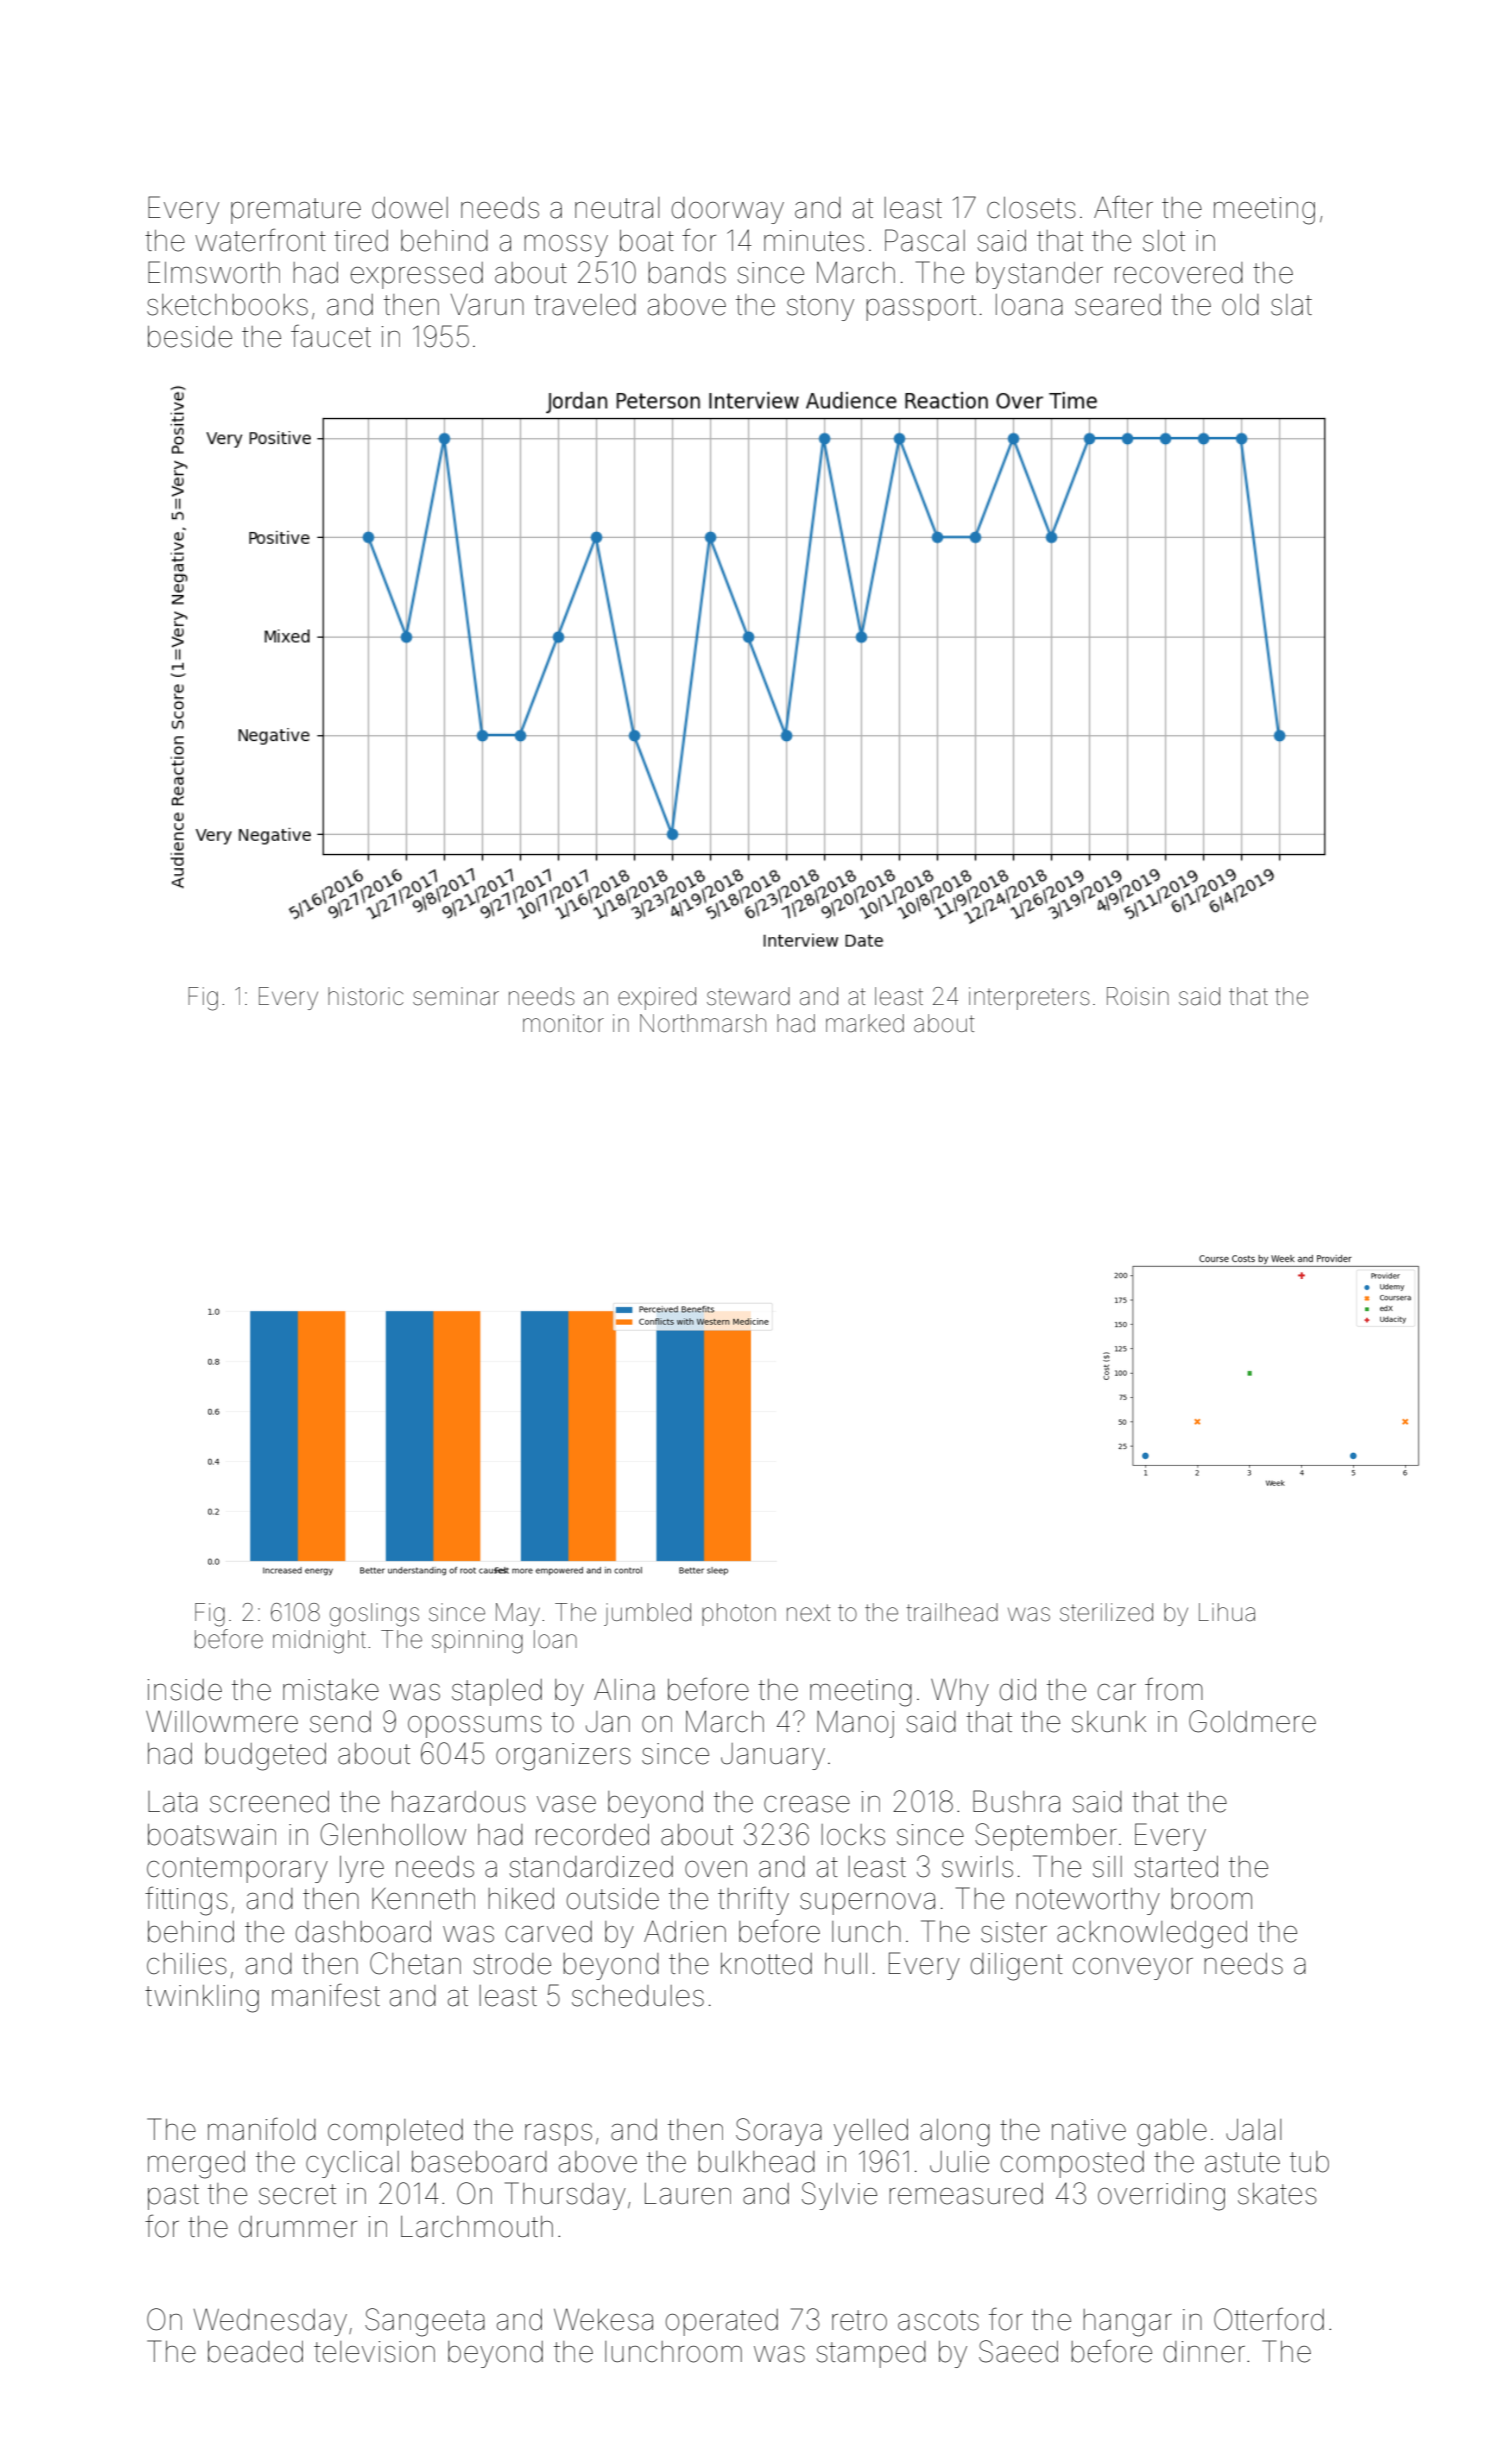 The height and width of the screenshot is (2464, 1496). What do you see at coordinates (1211, 1899) in the screenshot?
I see `broom` at bounding box center [1211, 1899].
